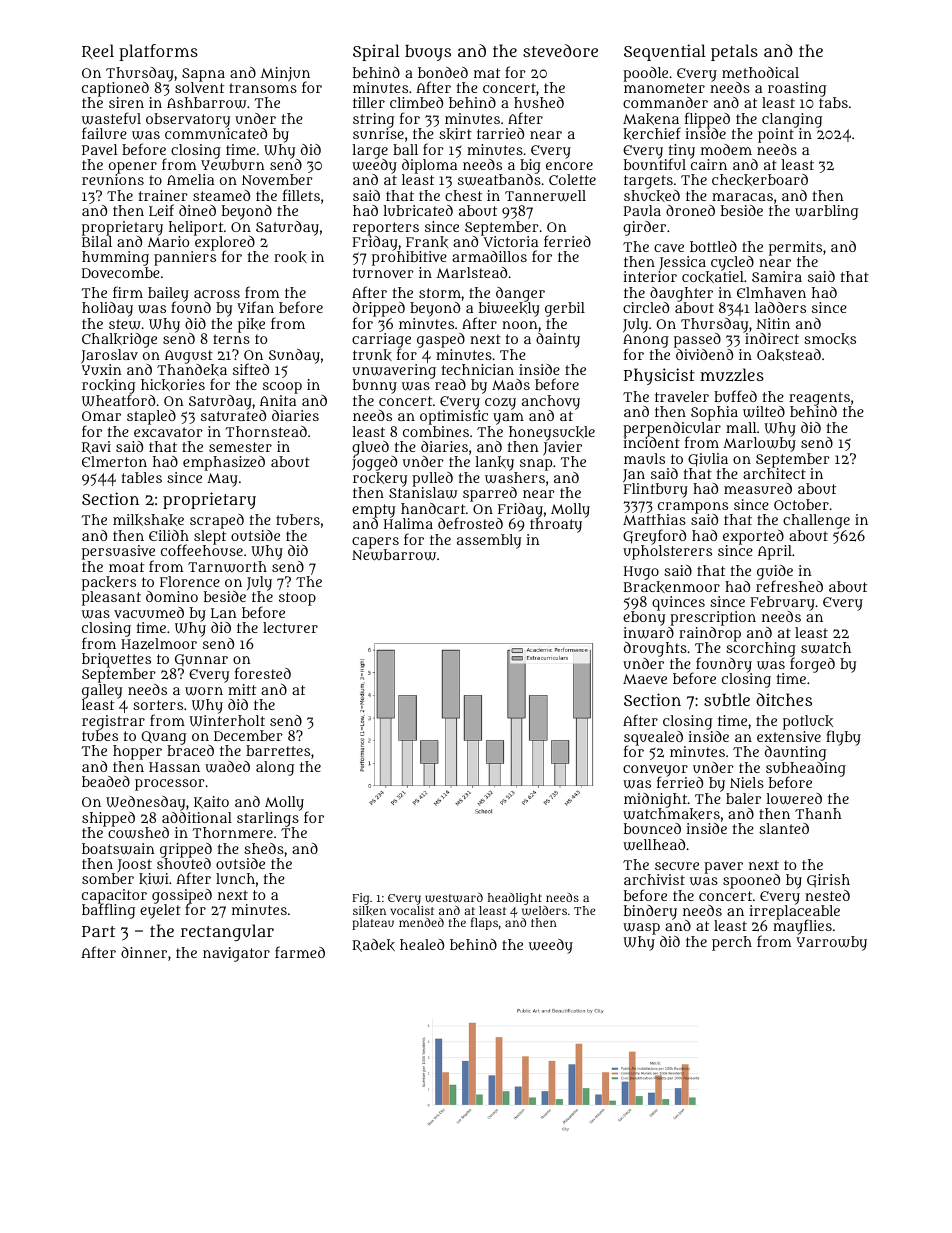 Image resolution: width=952 pixels, height=1233 pixels. What do you see at coordinates (743, 798) in the document?
I see `baler` at bounding box center [743, 798].
